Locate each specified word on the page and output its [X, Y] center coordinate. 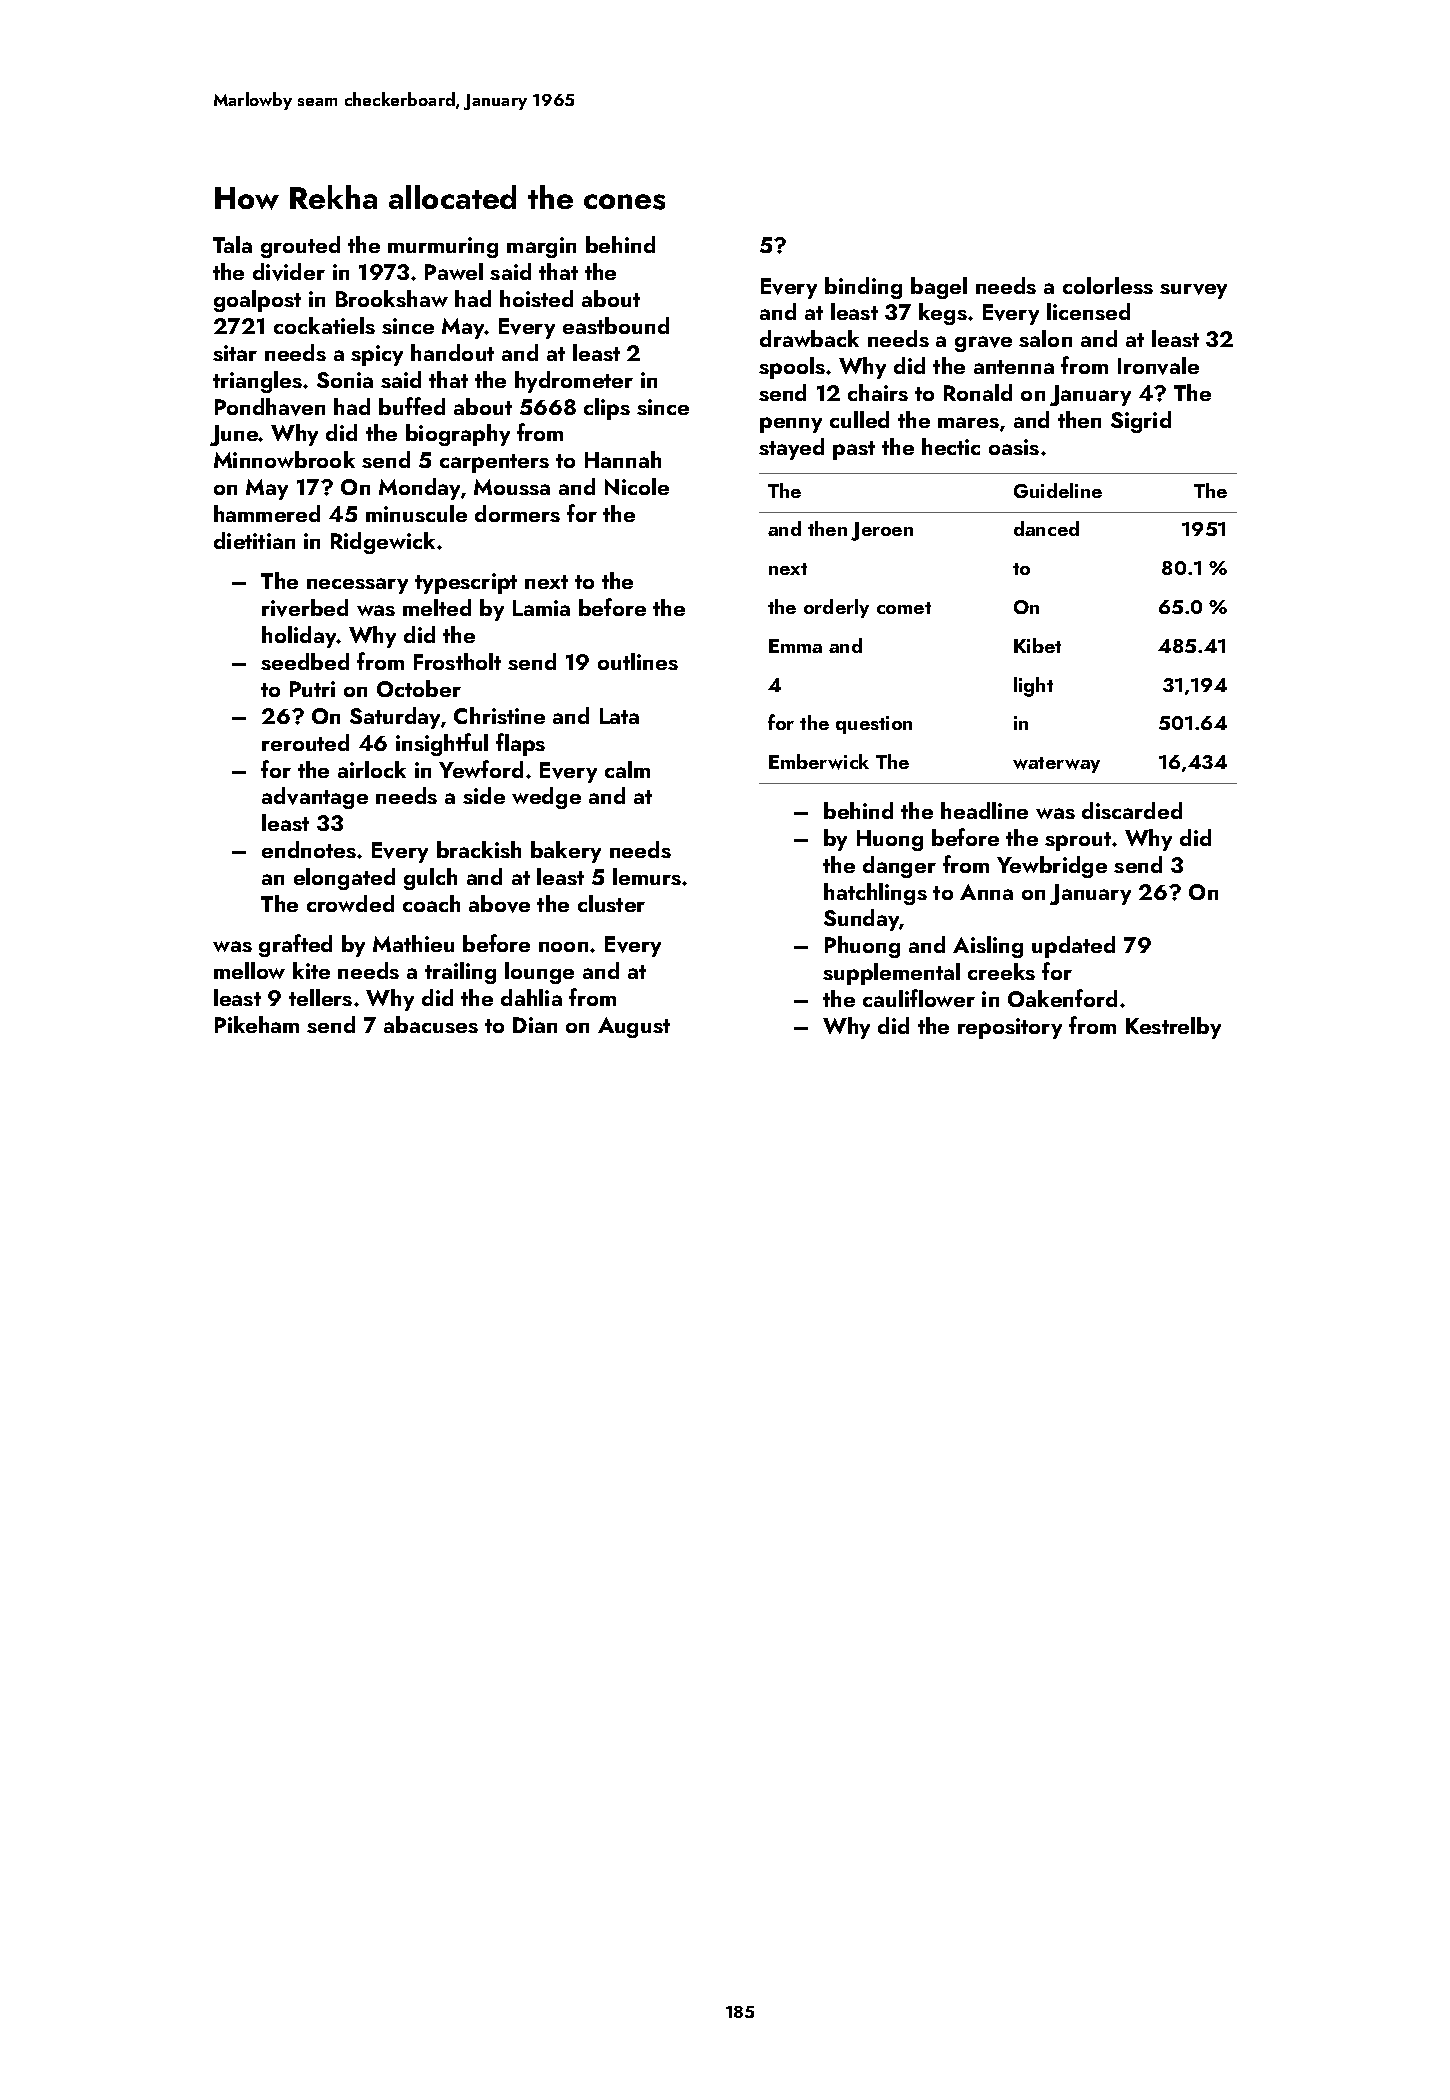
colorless [1108, 285]
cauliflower [919, 998]
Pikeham [257, 1024]
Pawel [454, 271]
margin [541, 247]
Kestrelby [1173, 1028]
